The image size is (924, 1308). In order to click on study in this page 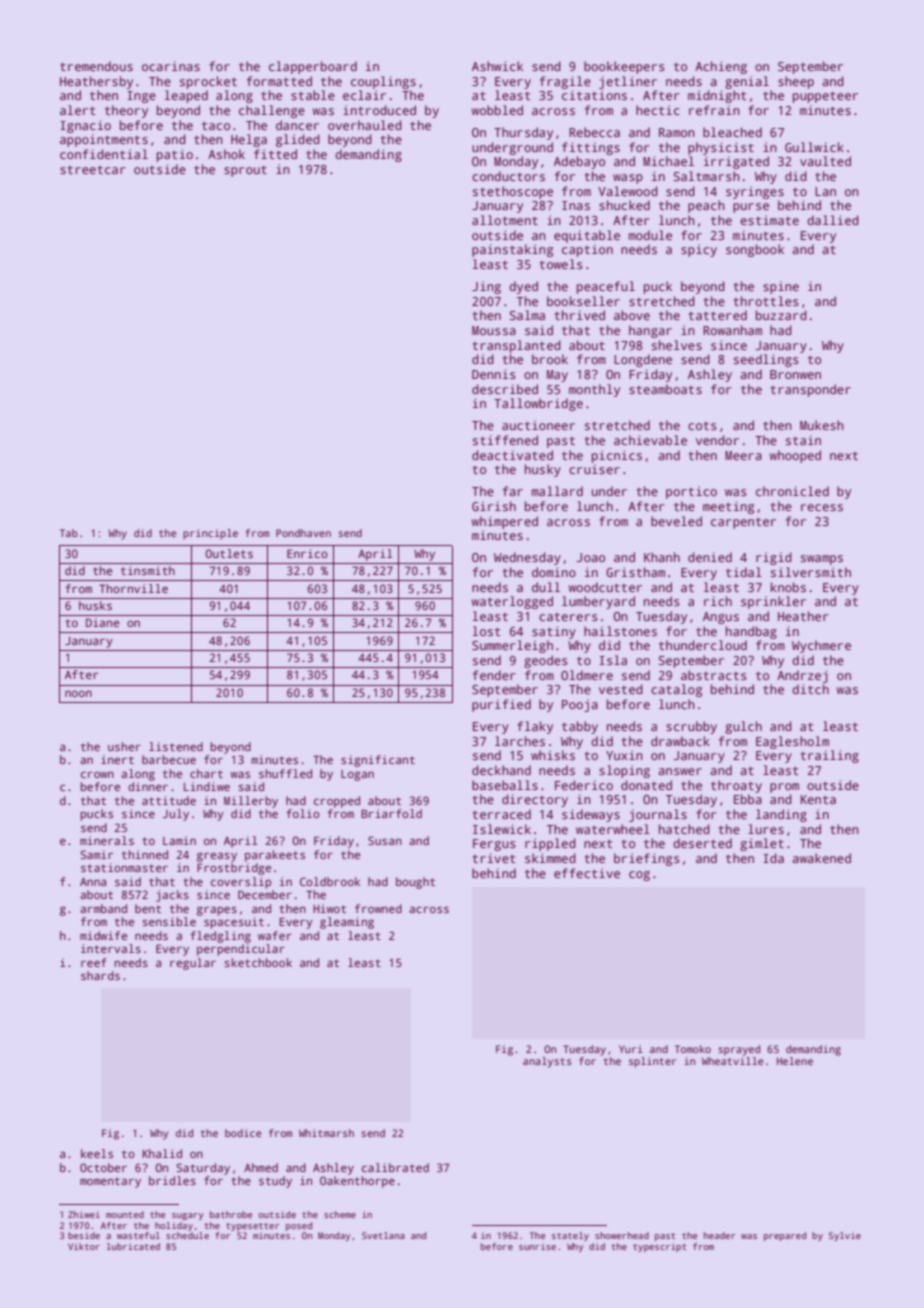, I will do `click(275, 1182)`.
